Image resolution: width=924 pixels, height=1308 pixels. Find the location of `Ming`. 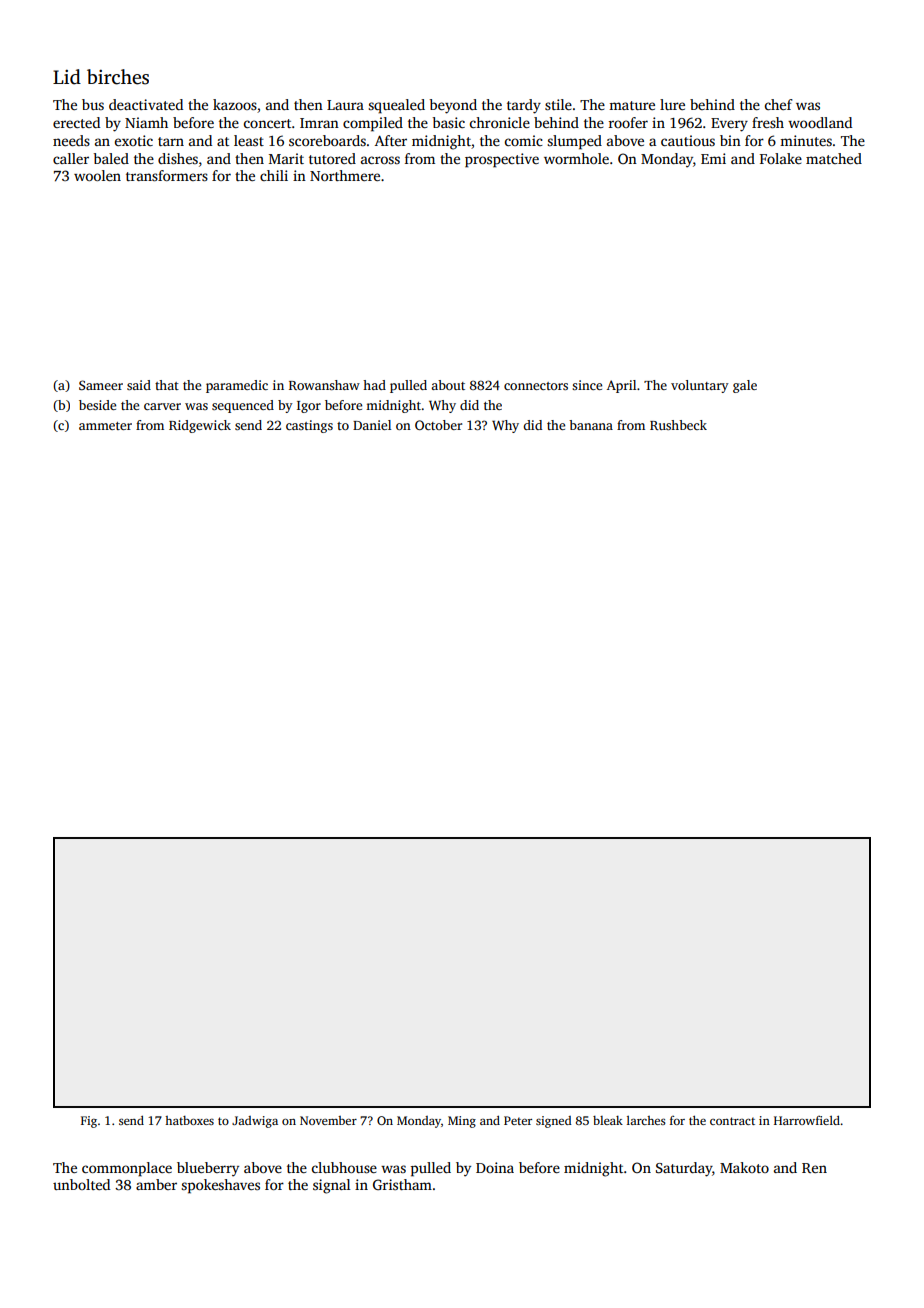

Ming is located at coordinates (462, 1122).
